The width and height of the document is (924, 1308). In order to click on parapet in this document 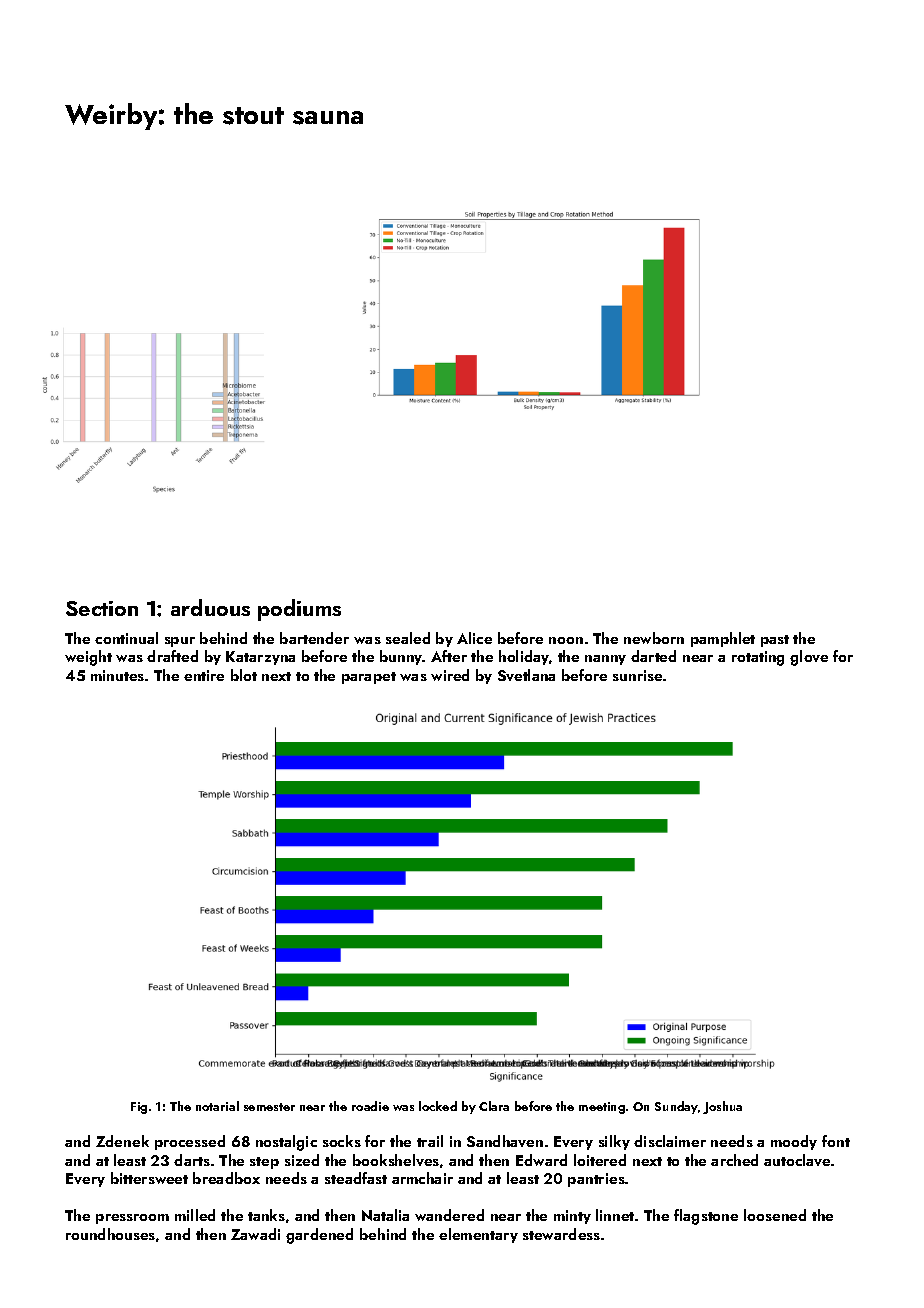, I will do `click(369, 678)`.
